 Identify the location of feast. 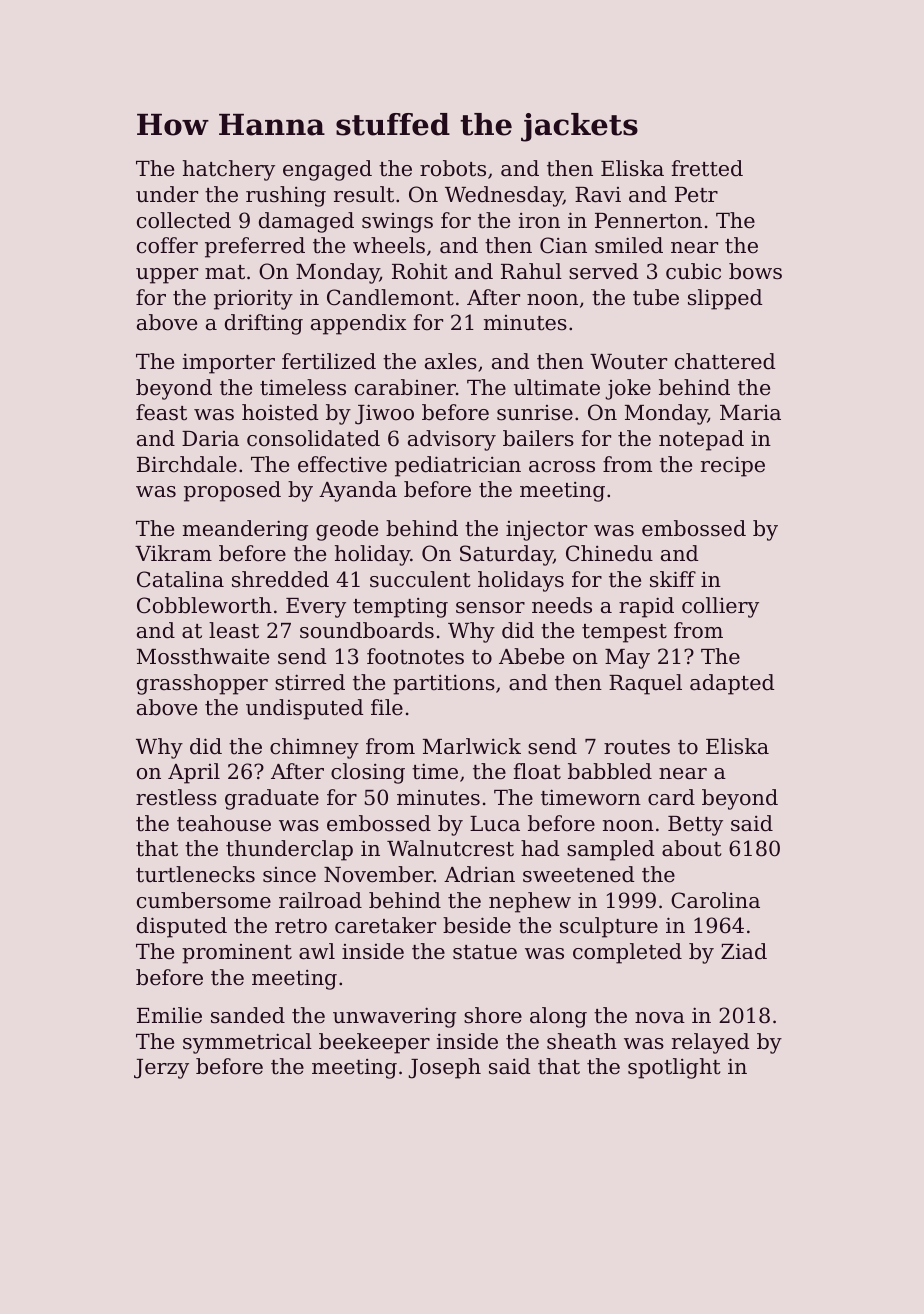
(161, 412).
